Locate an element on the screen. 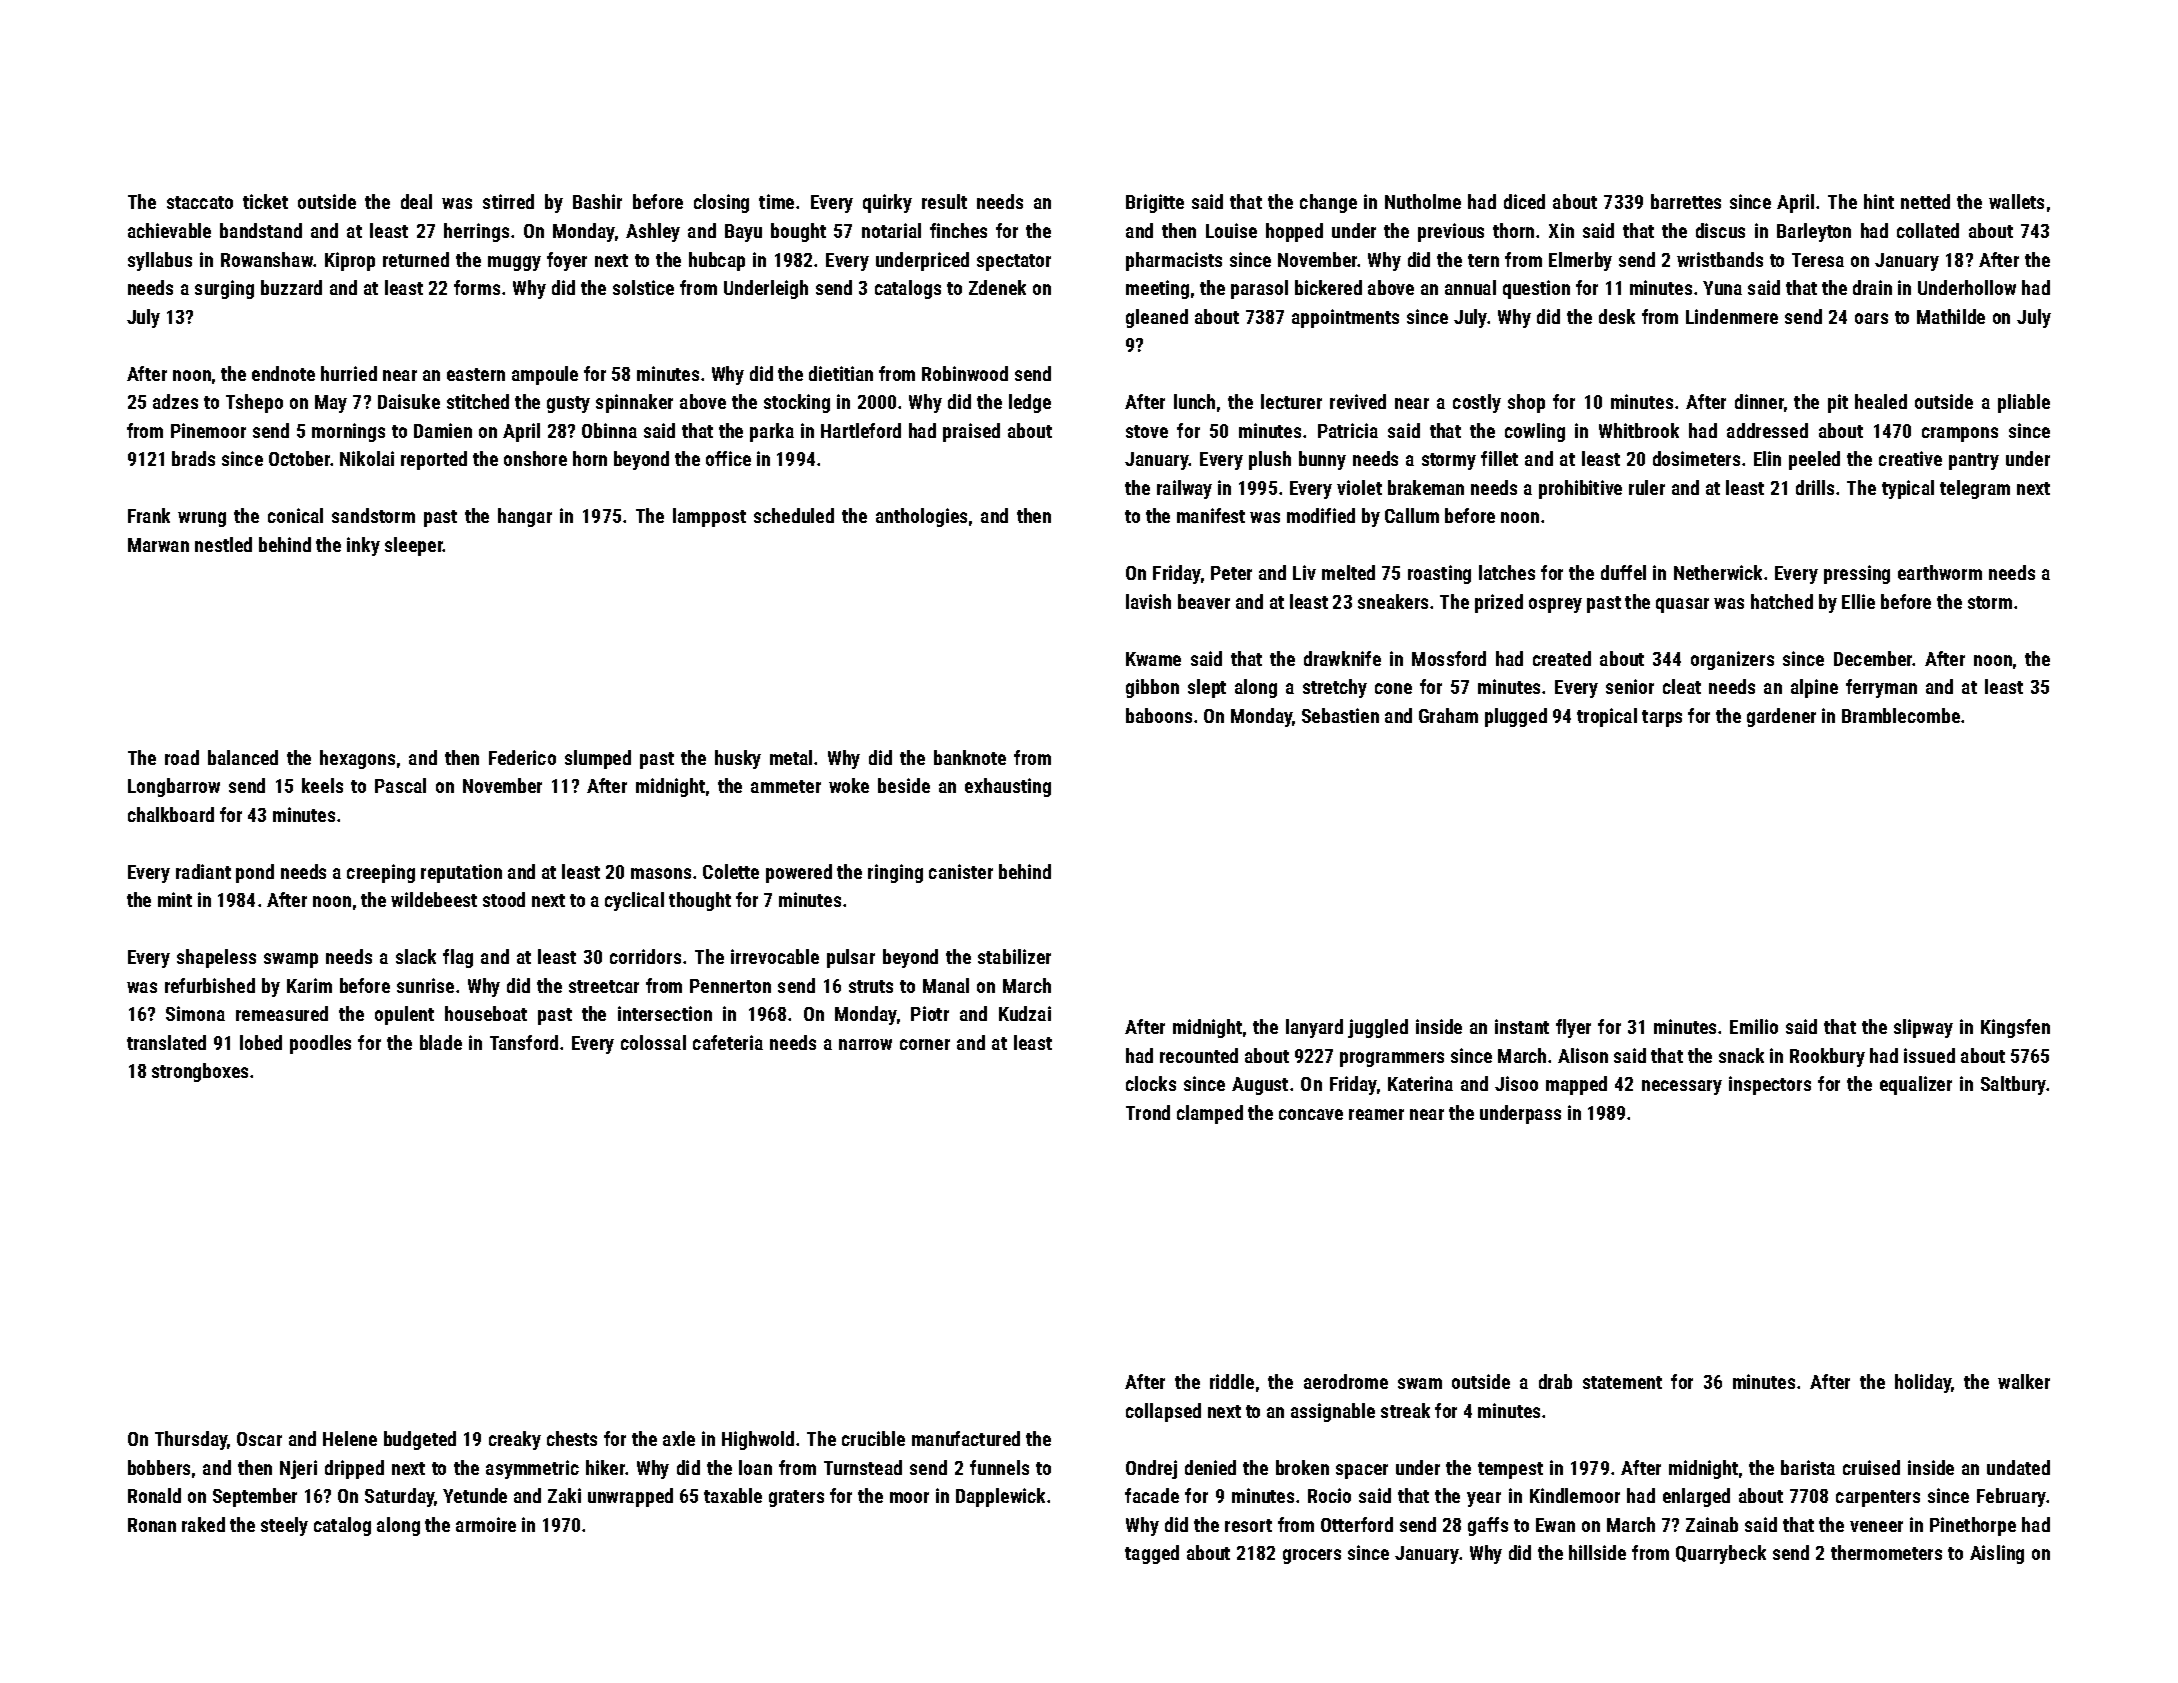 This screenshot has width=2178, height=1683. wallets is located at coordinates (2016, 201).
